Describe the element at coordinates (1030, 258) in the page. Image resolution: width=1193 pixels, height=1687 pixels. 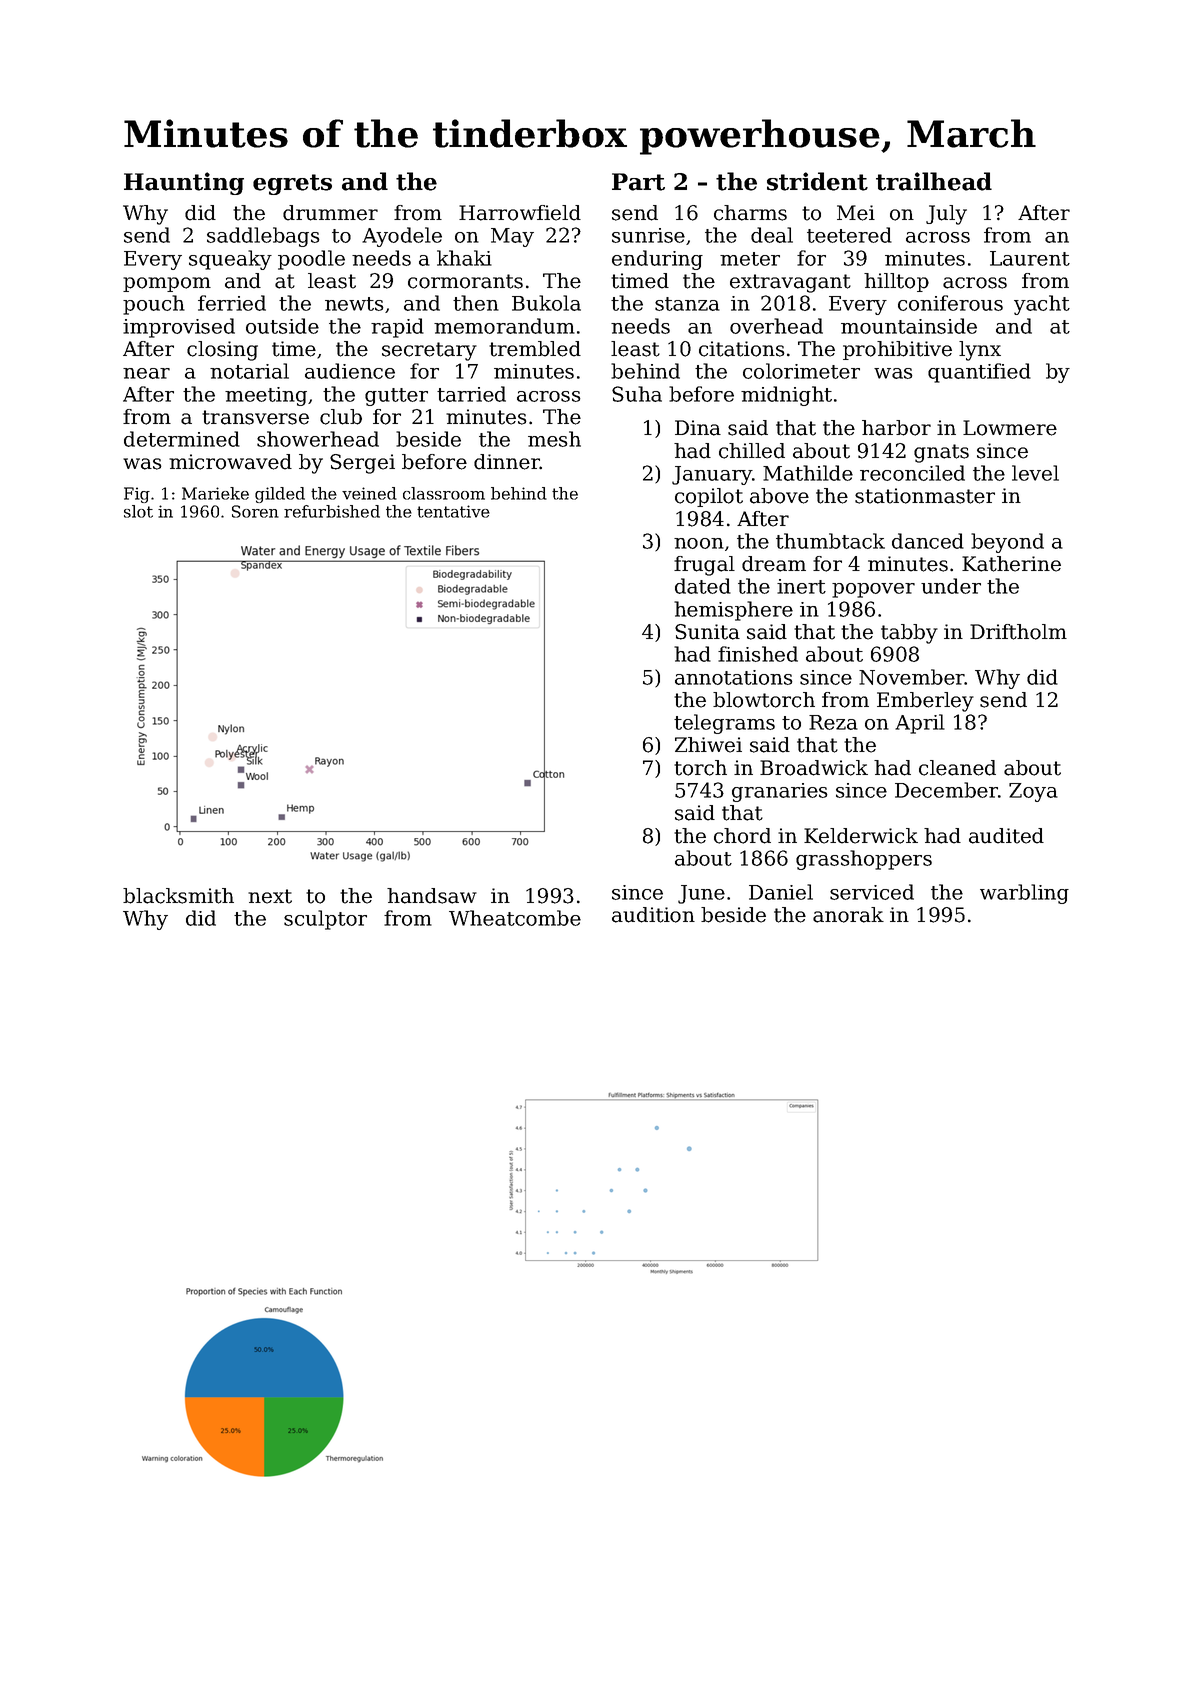
I see `Laurent` at that location.
